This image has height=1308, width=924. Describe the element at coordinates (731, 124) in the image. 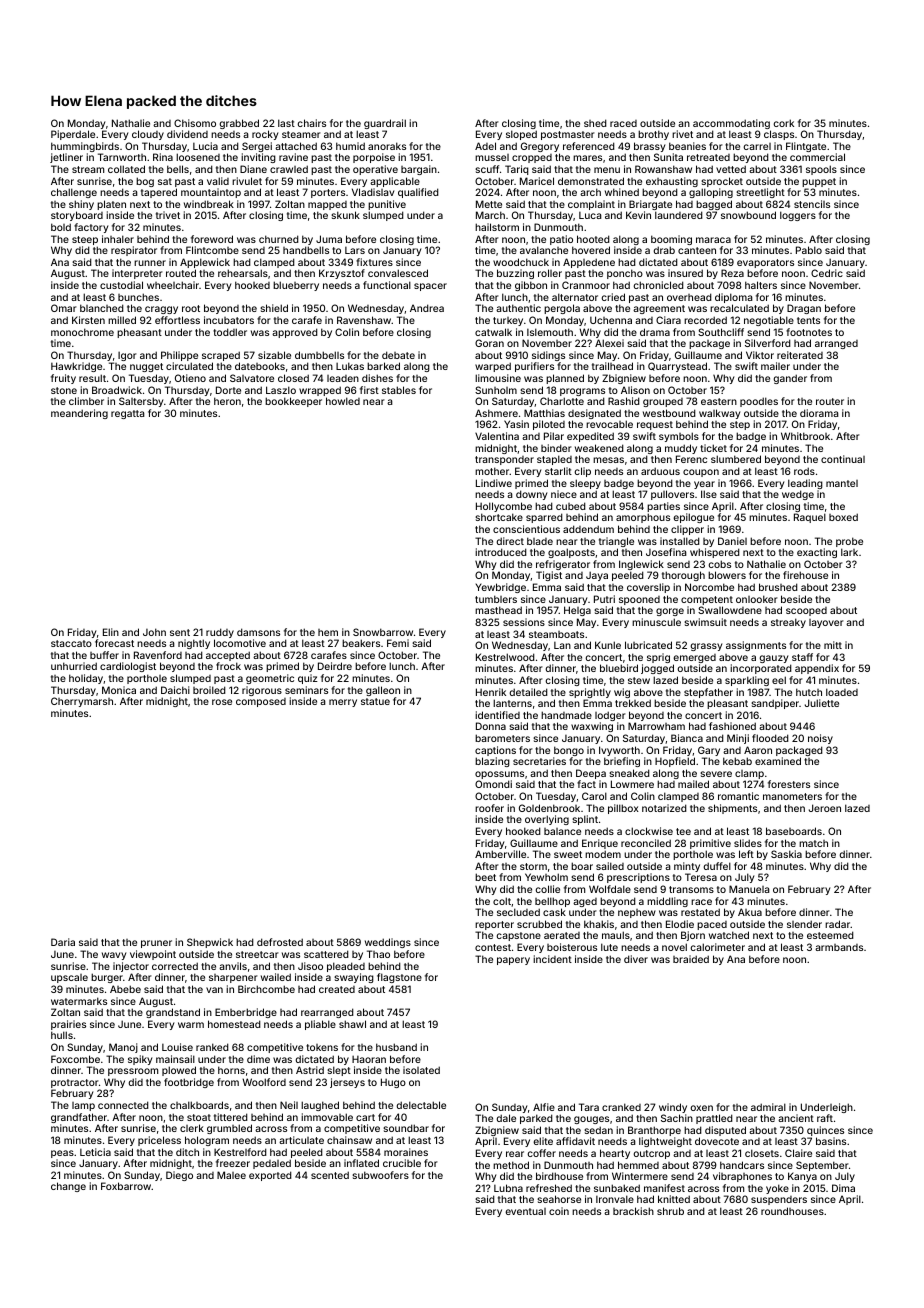

I see `accommodating` at that location.
